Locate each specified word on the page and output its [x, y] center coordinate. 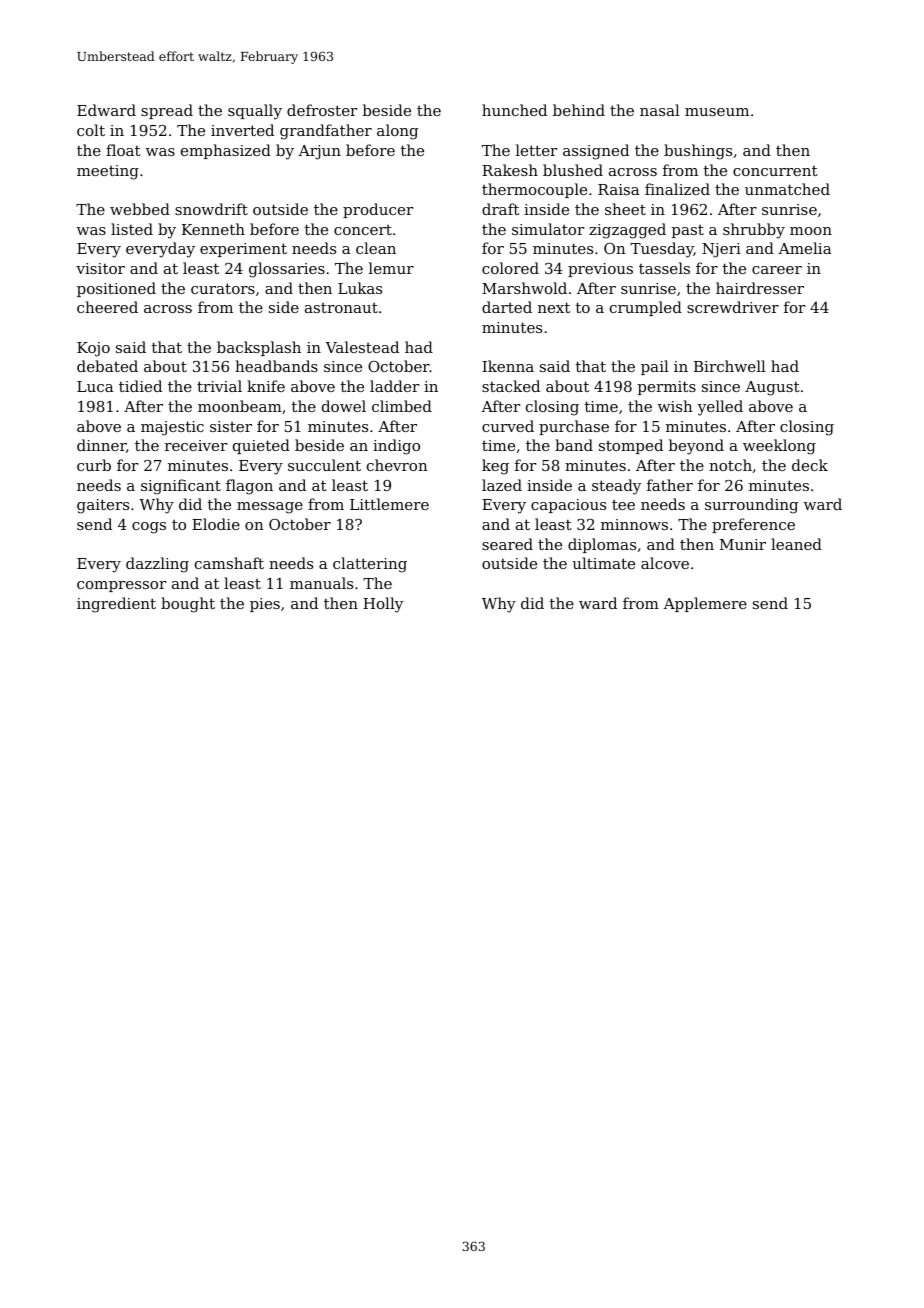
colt [91, 130]
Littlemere [389, 504]
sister [231, 426]
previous [600, 270]
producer [378, 210]
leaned [796, 544]
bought [188, 605]
